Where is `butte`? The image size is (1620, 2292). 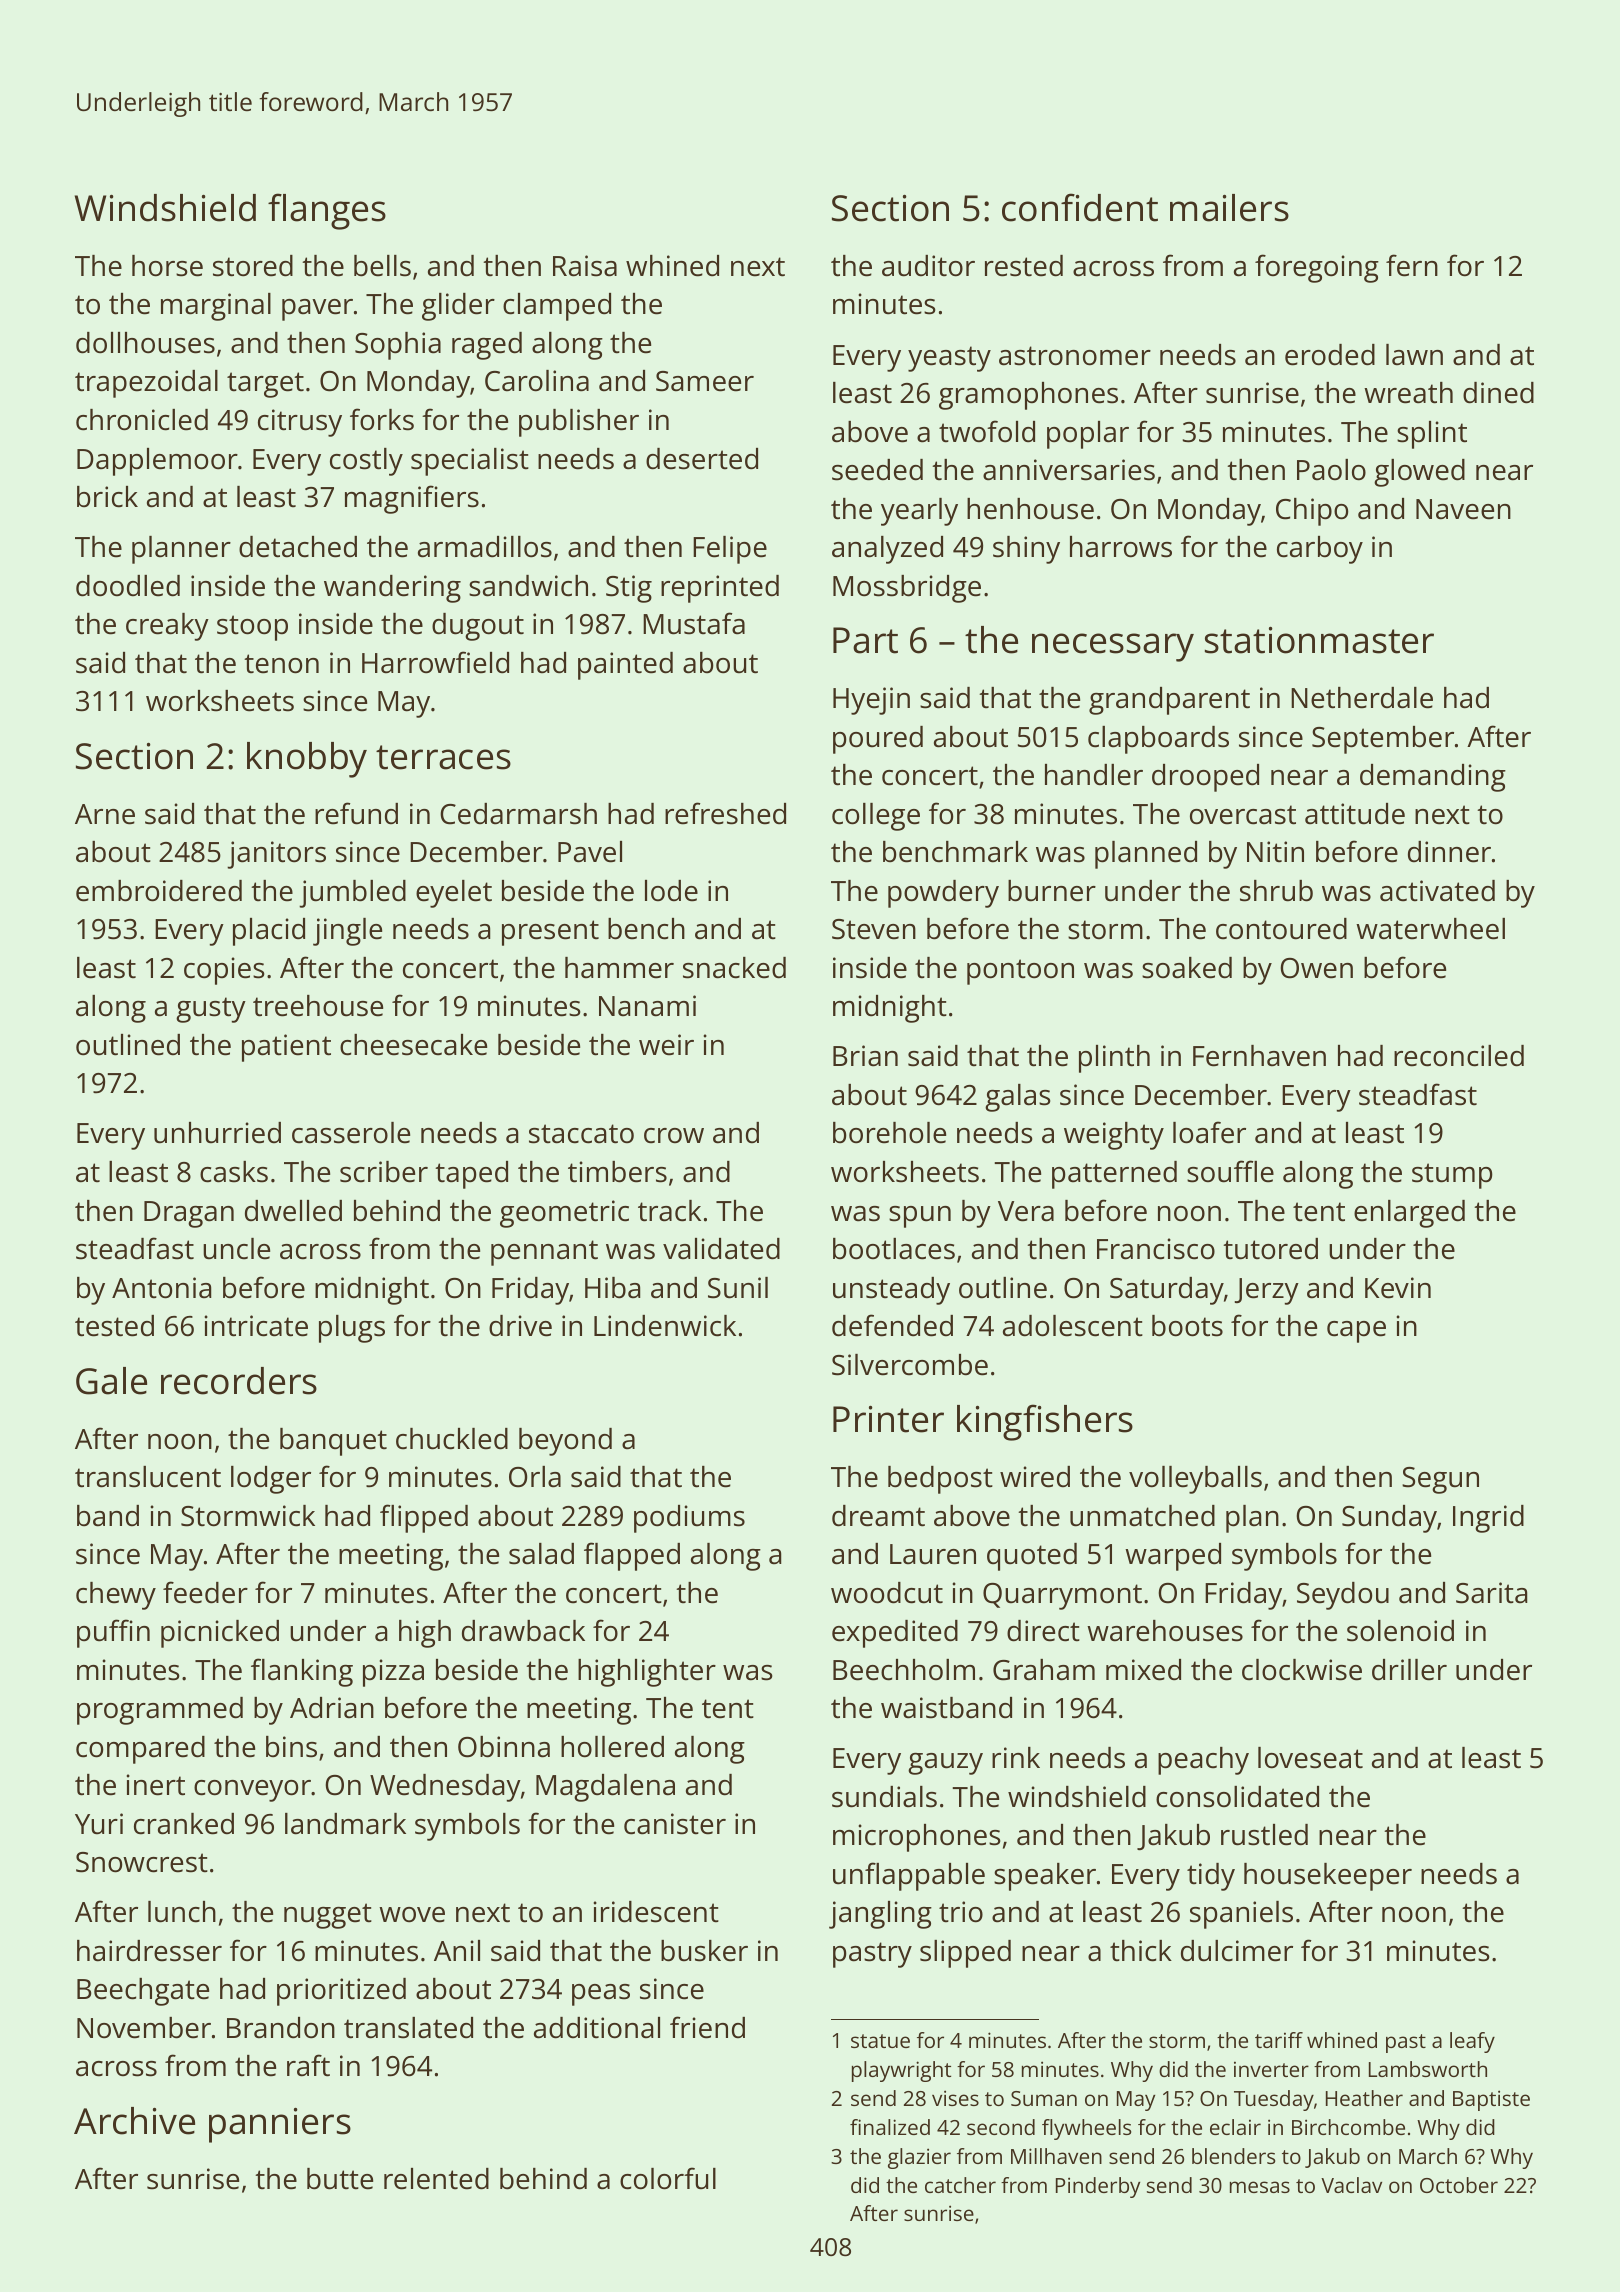 butte is located at coordinates (340, 2179).
